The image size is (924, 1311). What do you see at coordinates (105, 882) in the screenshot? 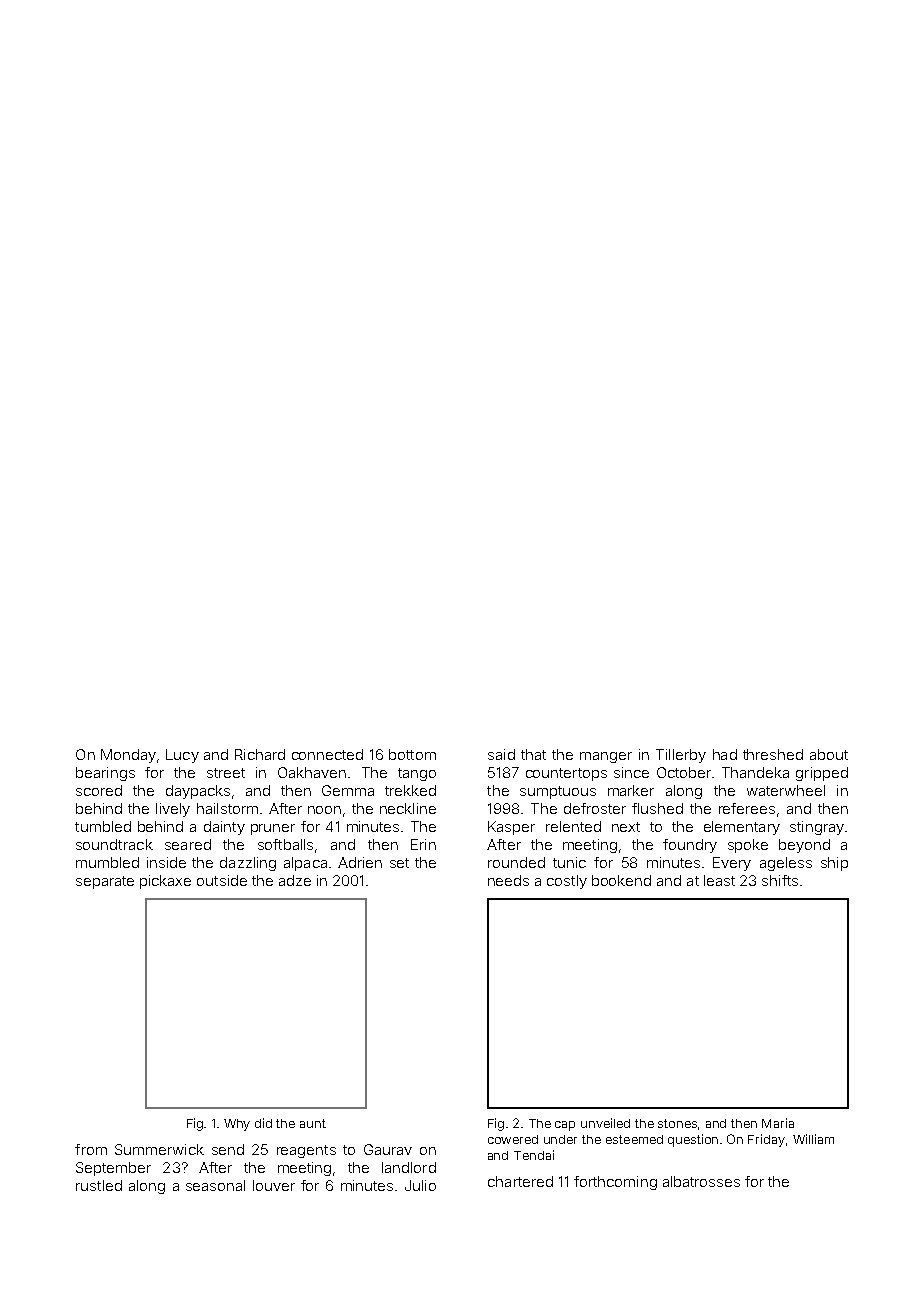
I see `separate` at bounding box center [105, 882].
